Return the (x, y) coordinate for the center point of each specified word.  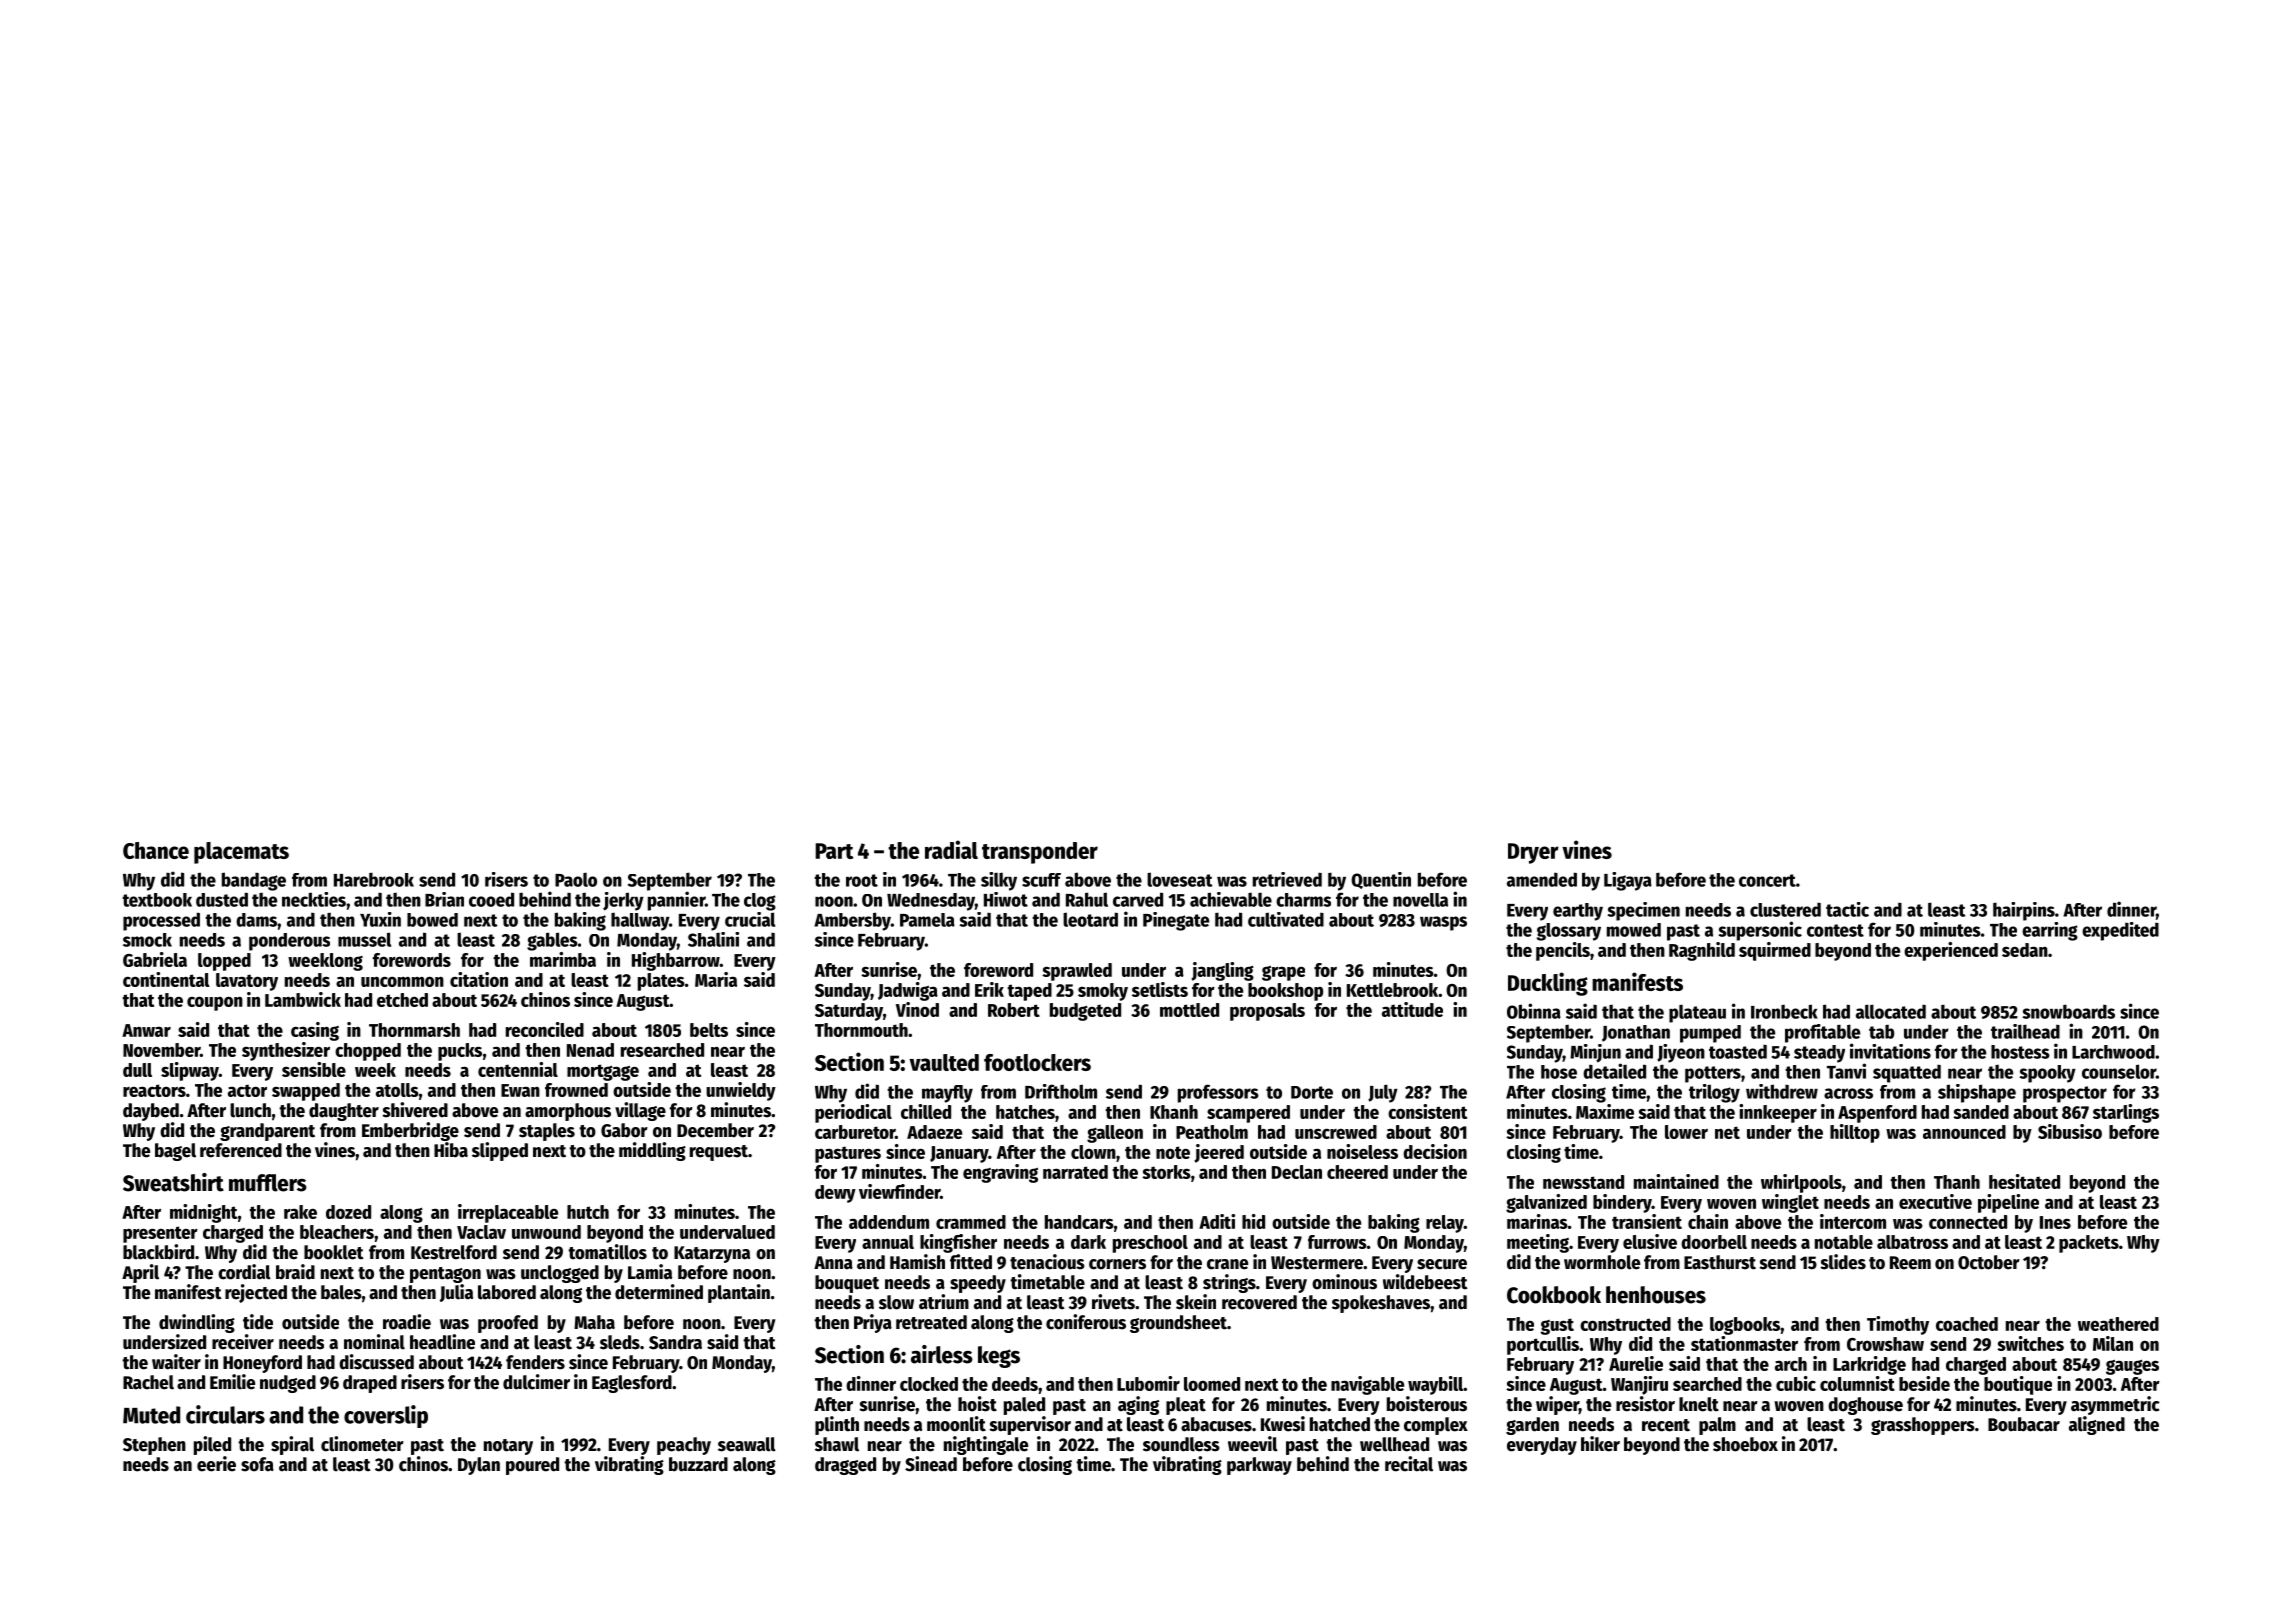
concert (1767, 880)
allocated (1891, 1011)
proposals (1267, 1012)
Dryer (1533, 853)
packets (2089, 1244)
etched (402, 1000)
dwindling (197, 1323)
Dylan (479, 1466)
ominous (1344, 1282)
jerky (623, 901)
